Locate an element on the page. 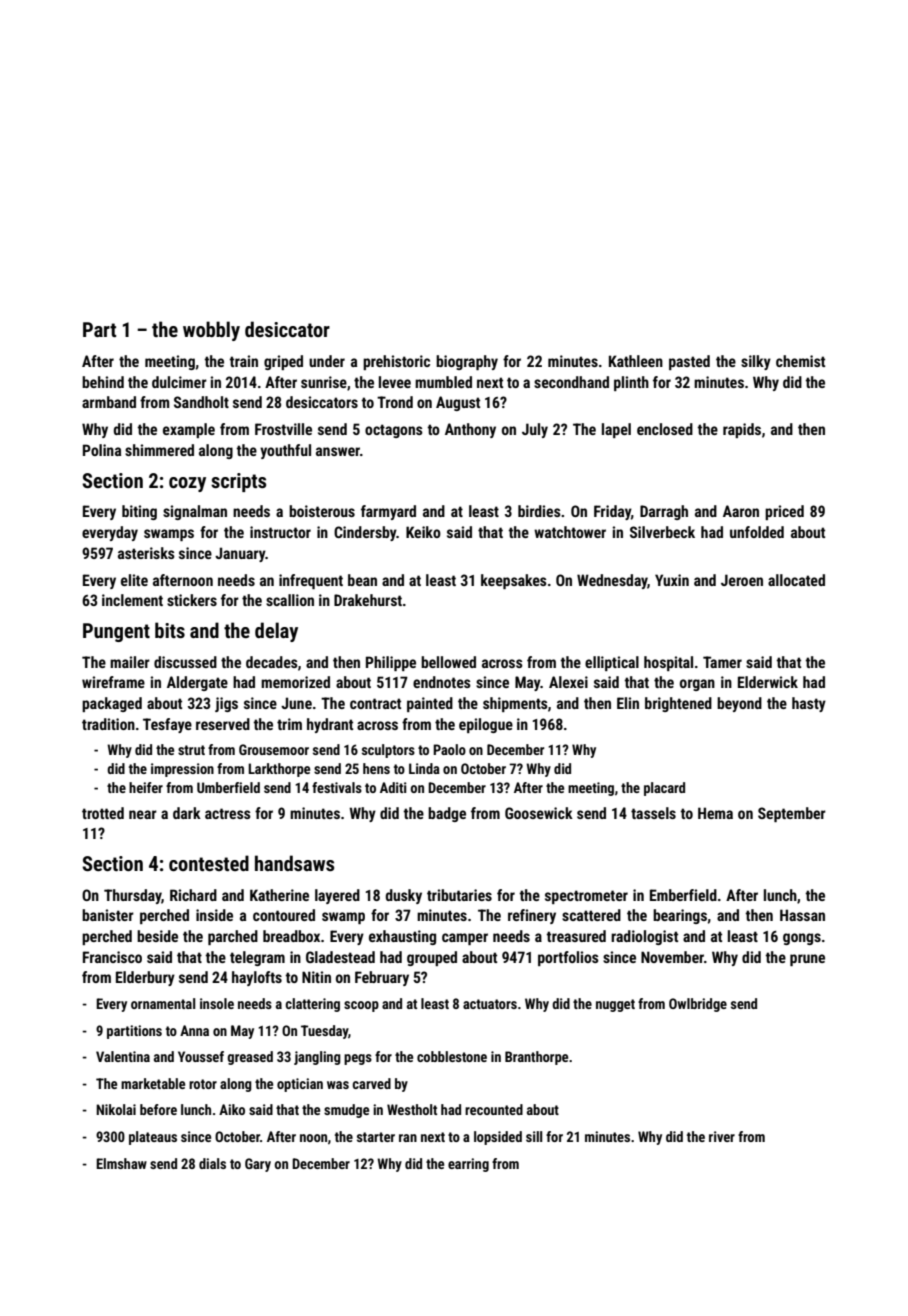 This document has height=1316, width=908. festivals is located at coordinates (337, 787).
